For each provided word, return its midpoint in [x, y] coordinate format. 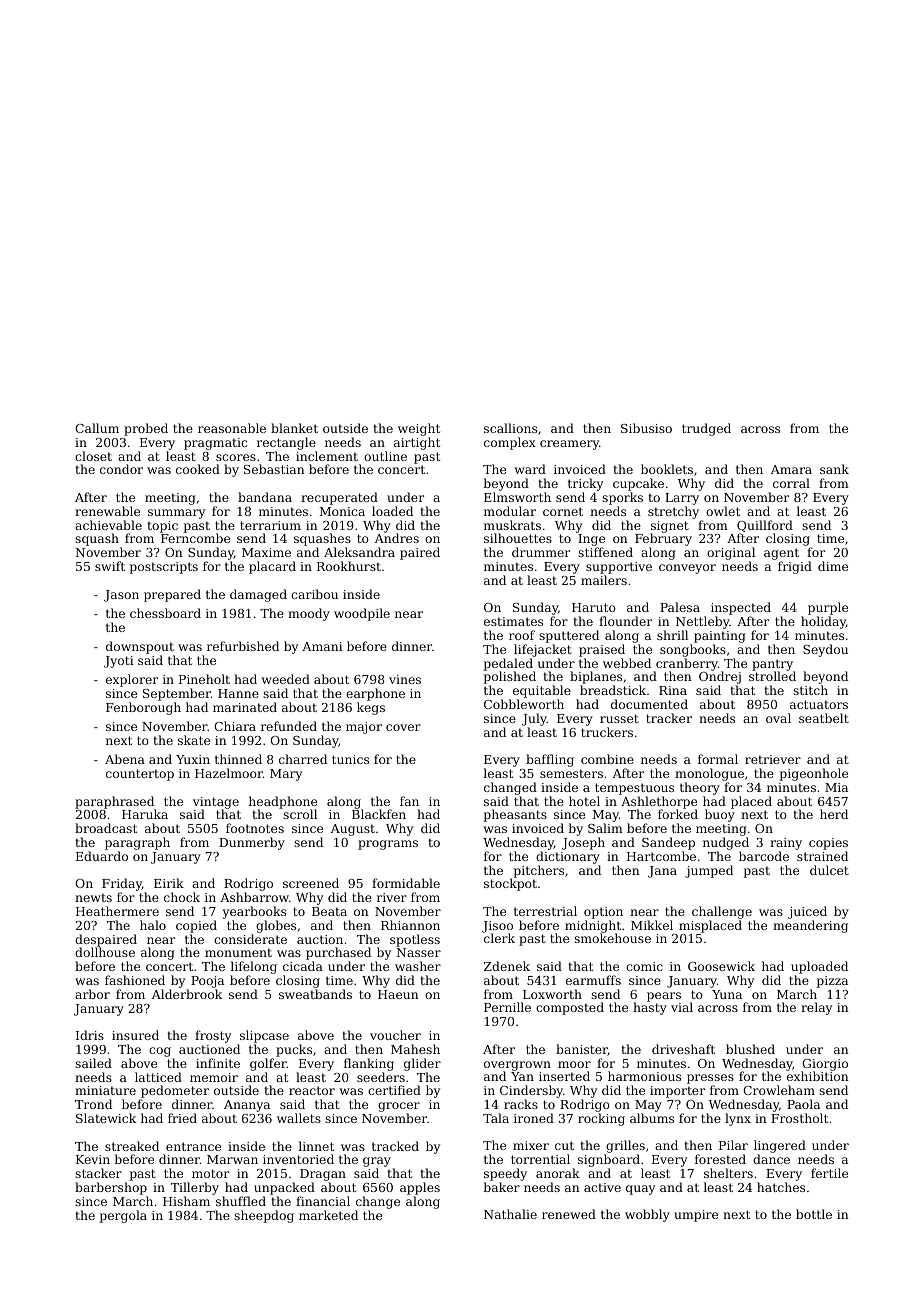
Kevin [93, 1159]
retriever [773, 759]
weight [419, 429]
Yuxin [193, 759]
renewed [569, 1214]
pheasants [515, 815]
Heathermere [117, 911]
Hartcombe [661, 856]
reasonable [232, 428]
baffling [550, 760]
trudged [706, 429]
